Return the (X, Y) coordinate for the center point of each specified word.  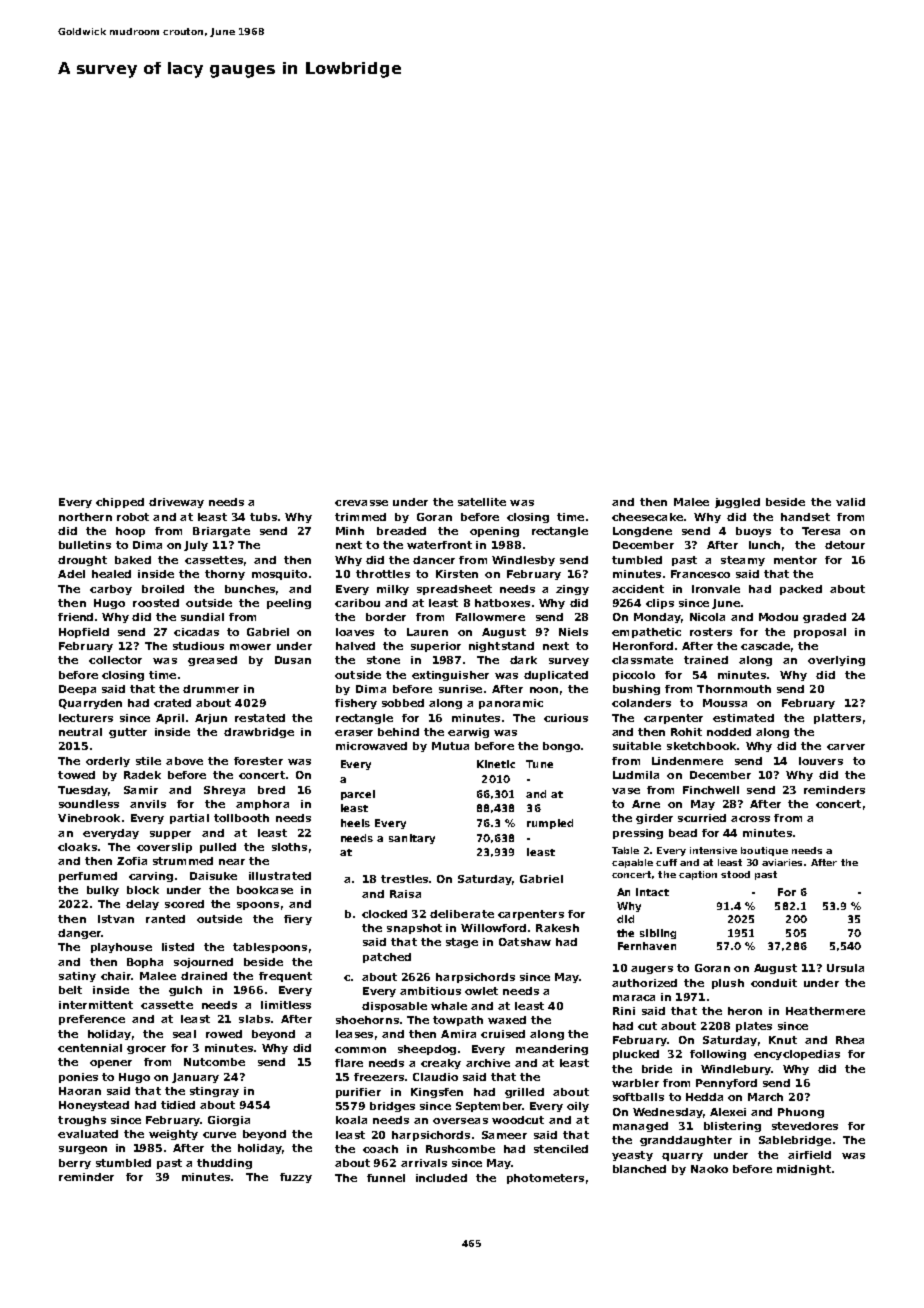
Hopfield (84, 633)
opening (494, 532)
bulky (103, 891)
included (441, 1178)
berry (75, 1164)
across (750, 819)
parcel (358, 795)
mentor (795, 560)
